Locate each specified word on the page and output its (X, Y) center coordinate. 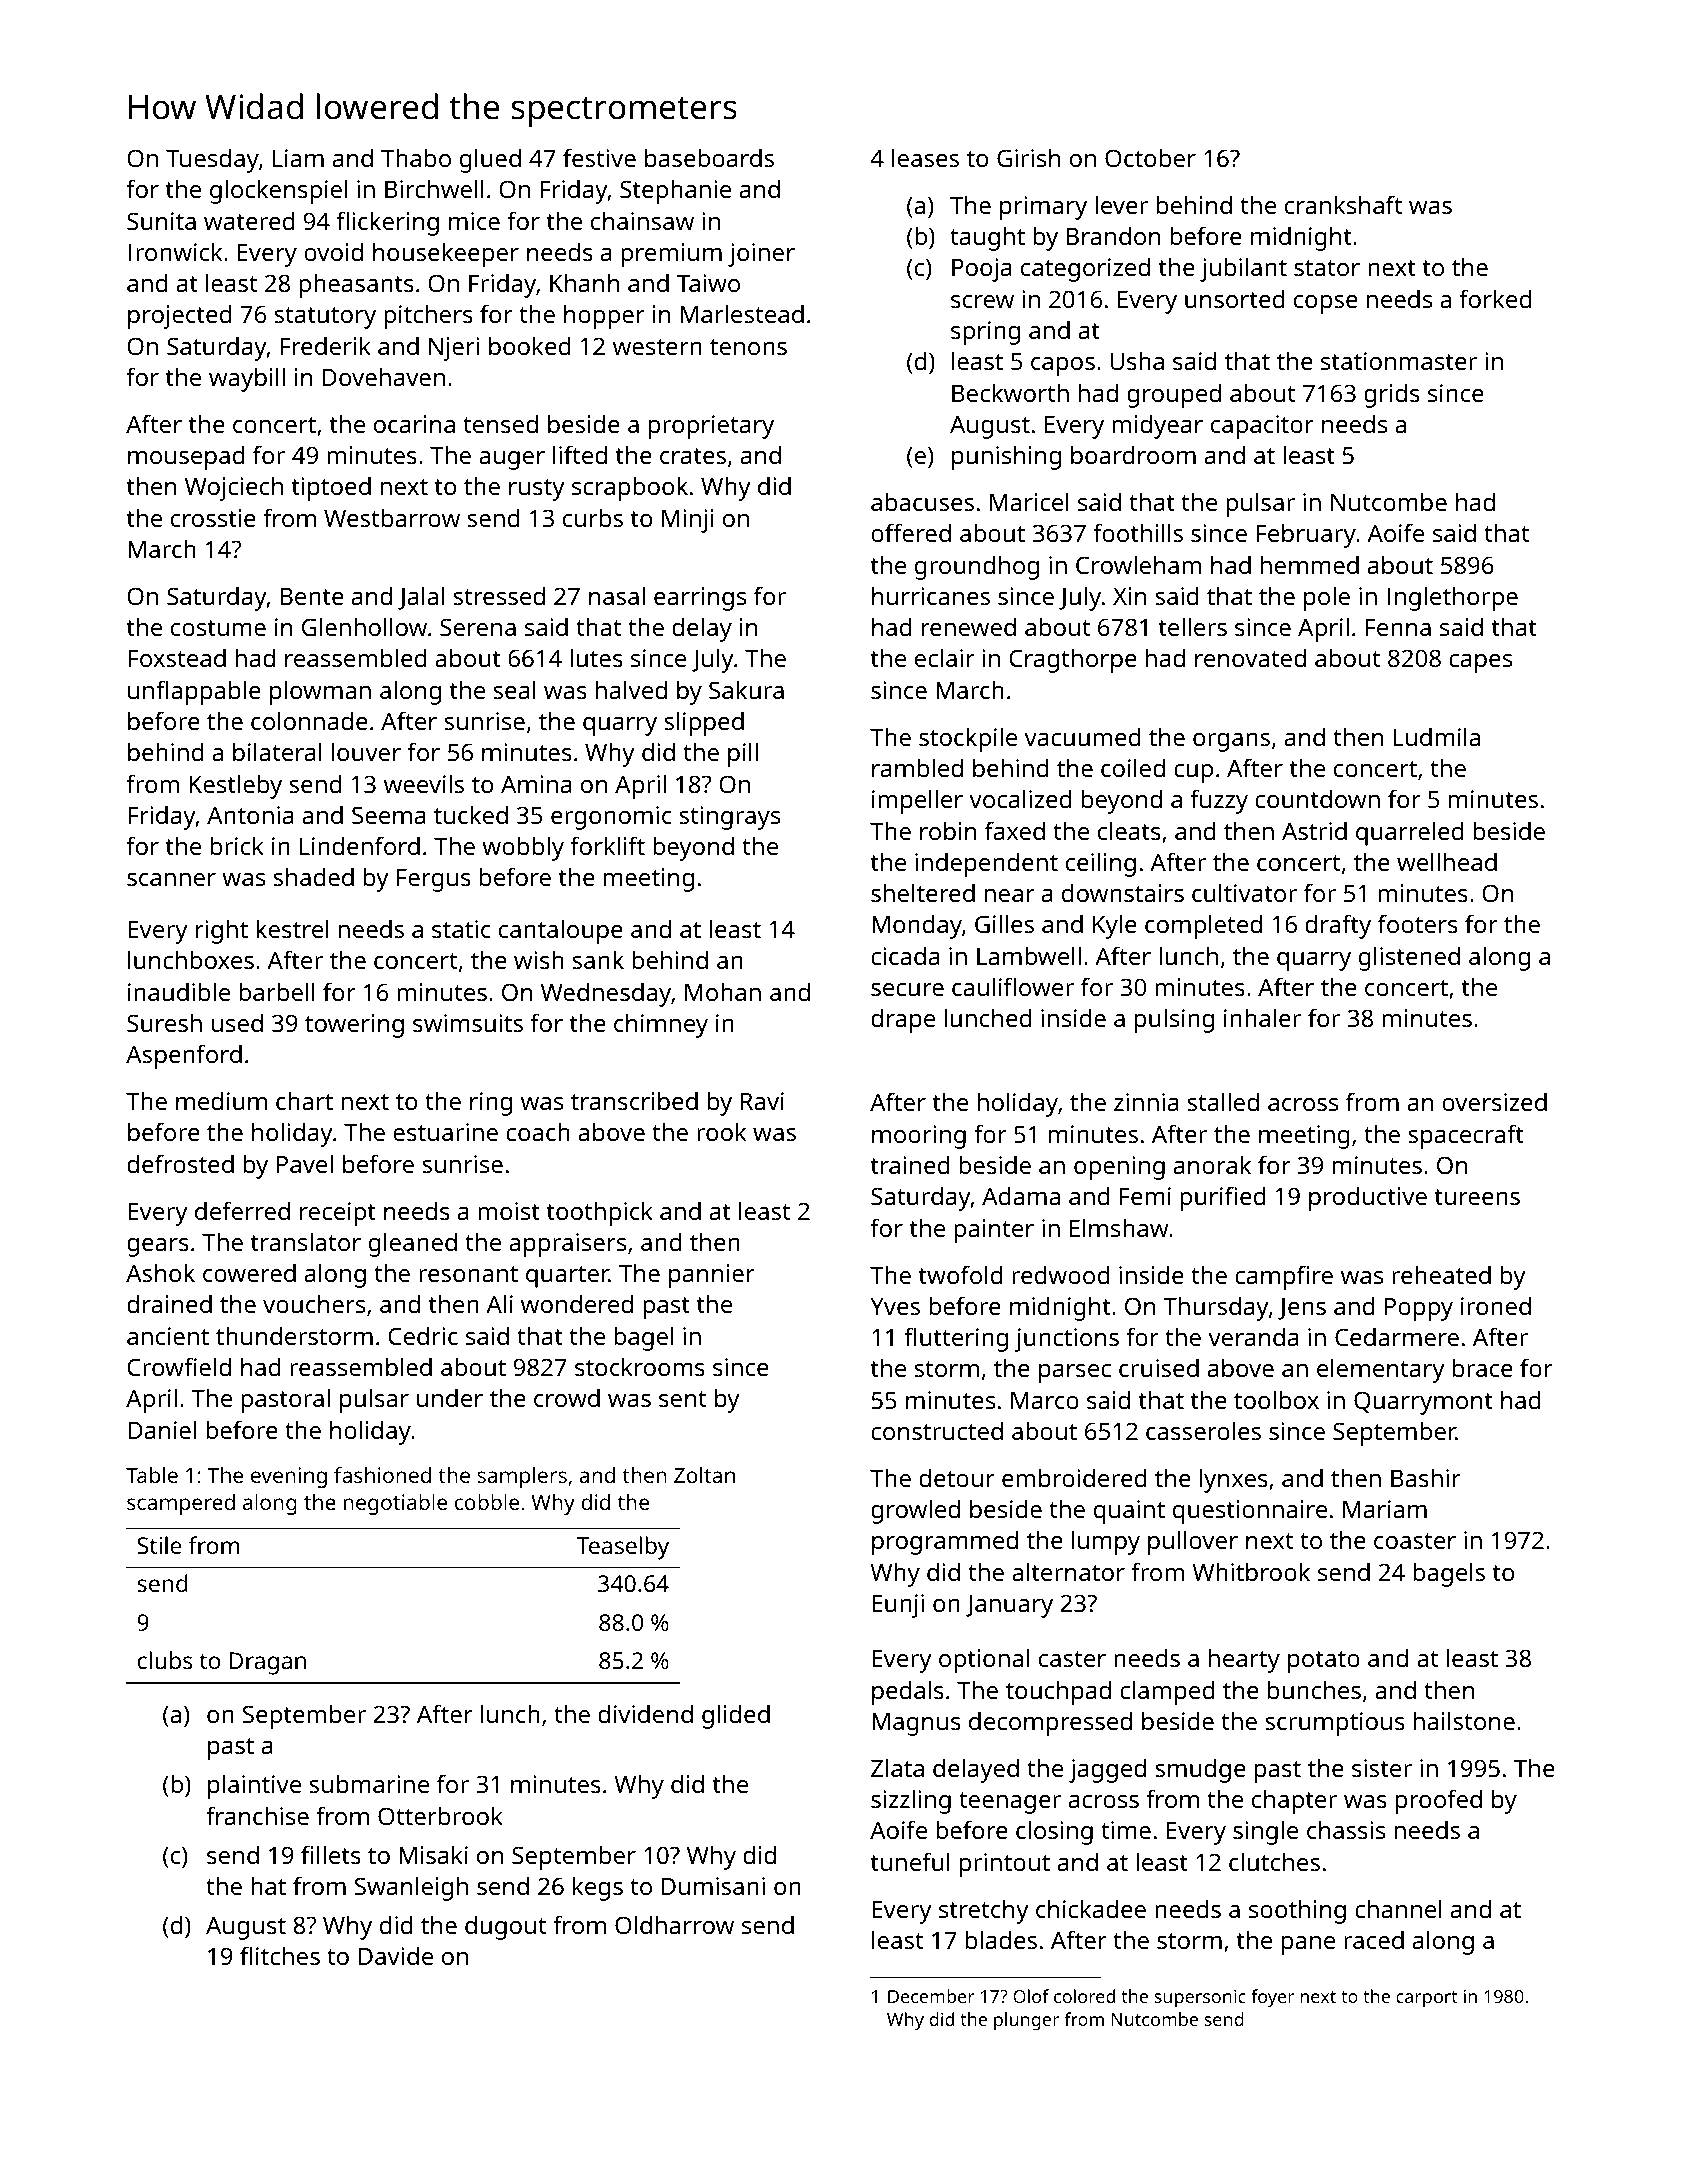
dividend (645, 1713)
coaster (1415, 1541)
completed (1203, 926)
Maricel (1029, 501)
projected (180, 316)
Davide (396, 1955)
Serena (478, 627)
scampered (181, 1504)
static (461, 929)
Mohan (723, 991)
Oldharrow (674, 1924)
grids (1392, 395)
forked (1495, 298)
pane (1308, 1945)
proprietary (711, 427)
